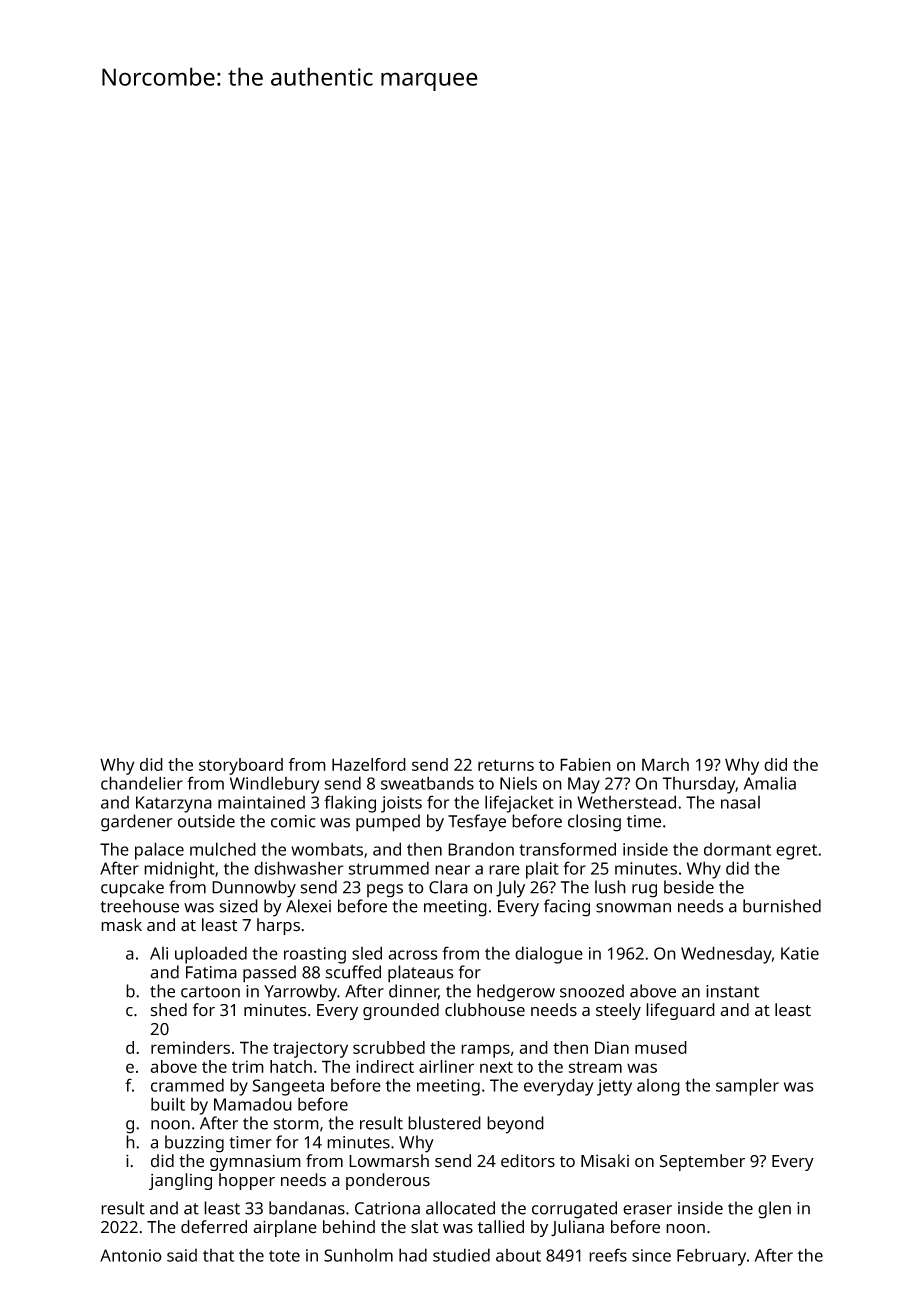  What do you see at coordinates (142, 783) in the screenshot?
I see `chandelier` at bounding box center [142, 783].
